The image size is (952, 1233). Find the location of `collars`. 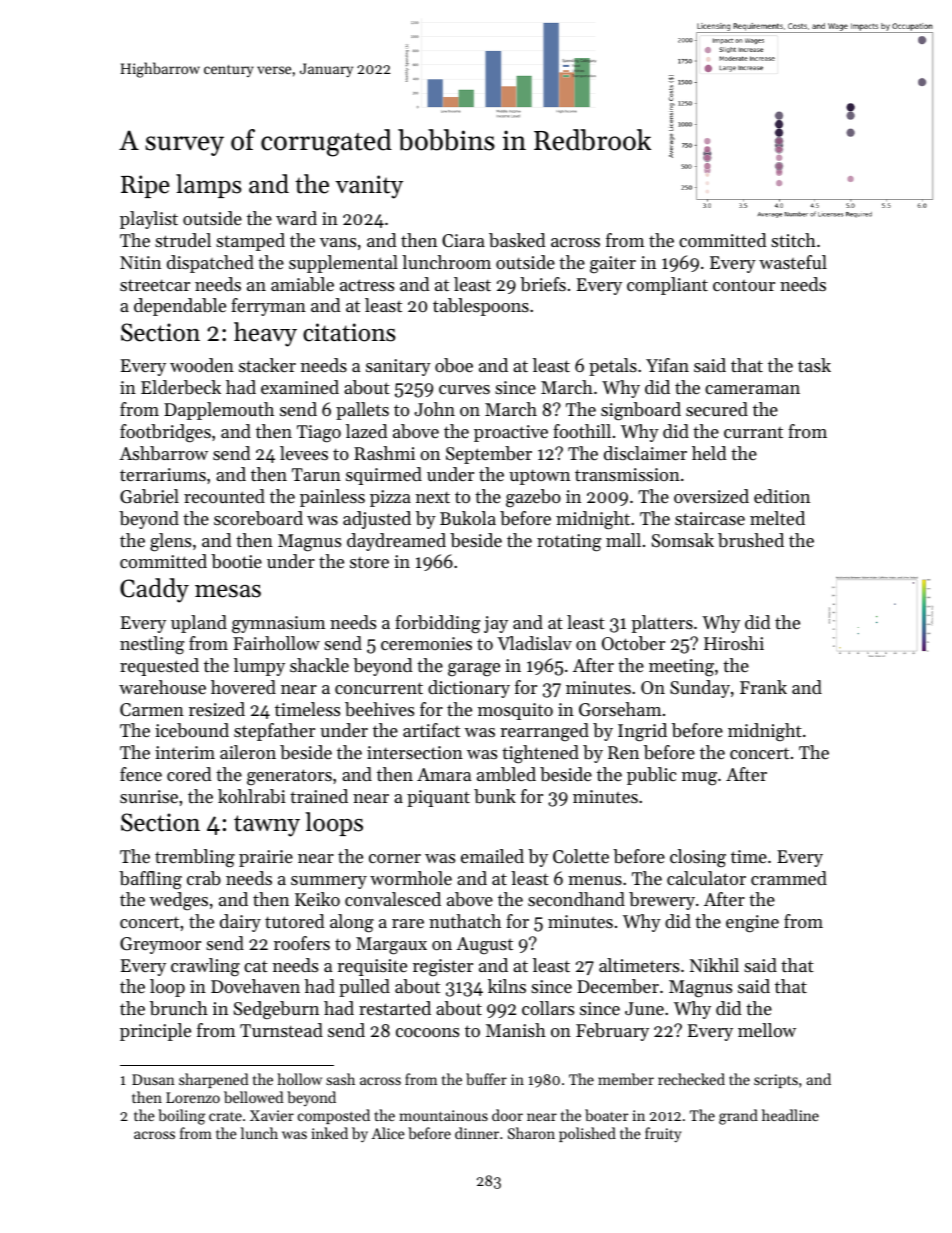

collars is located at coordinates (548, 1008).
